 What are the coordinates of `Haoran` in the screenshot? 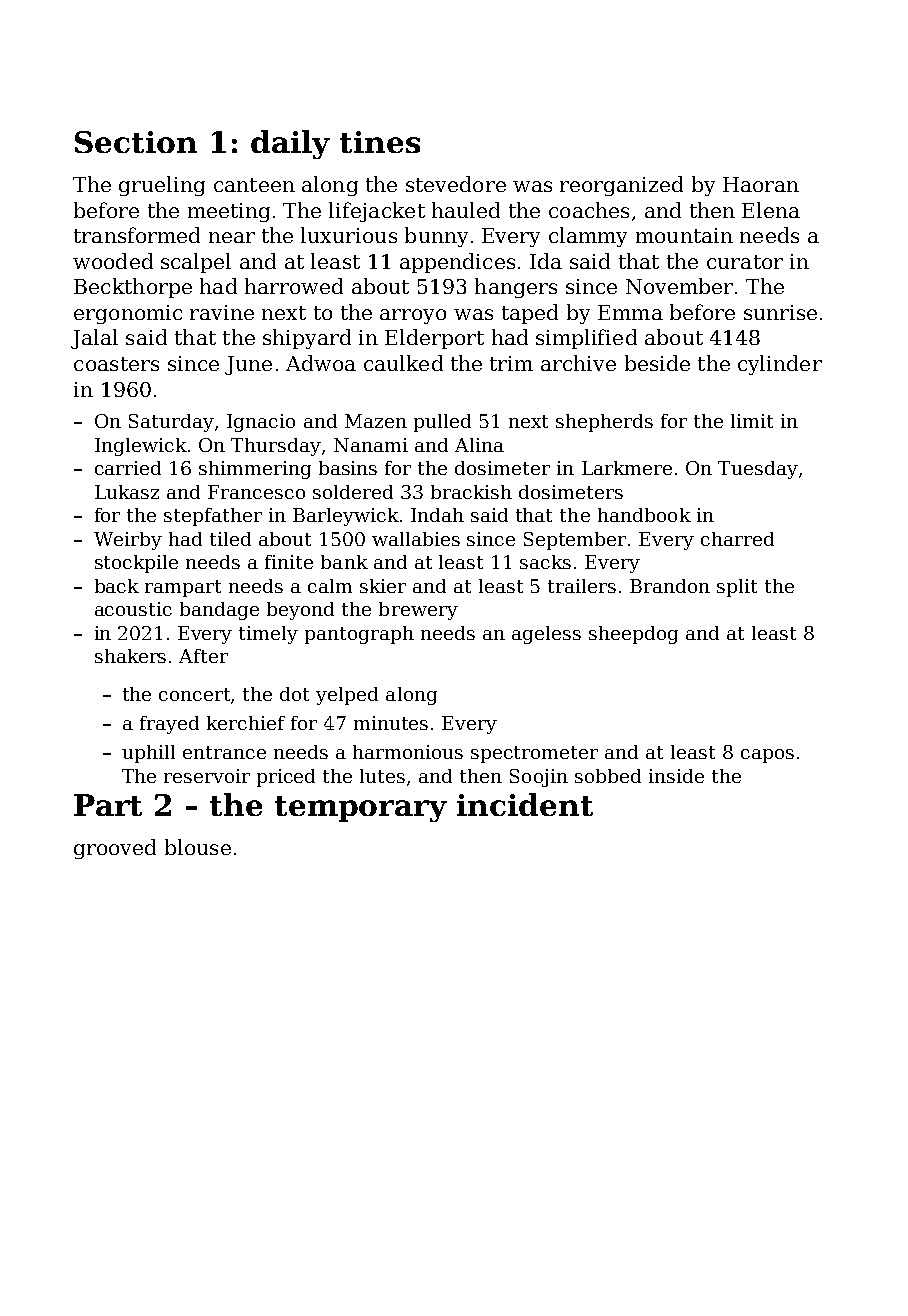 It's located at (761, 184).
